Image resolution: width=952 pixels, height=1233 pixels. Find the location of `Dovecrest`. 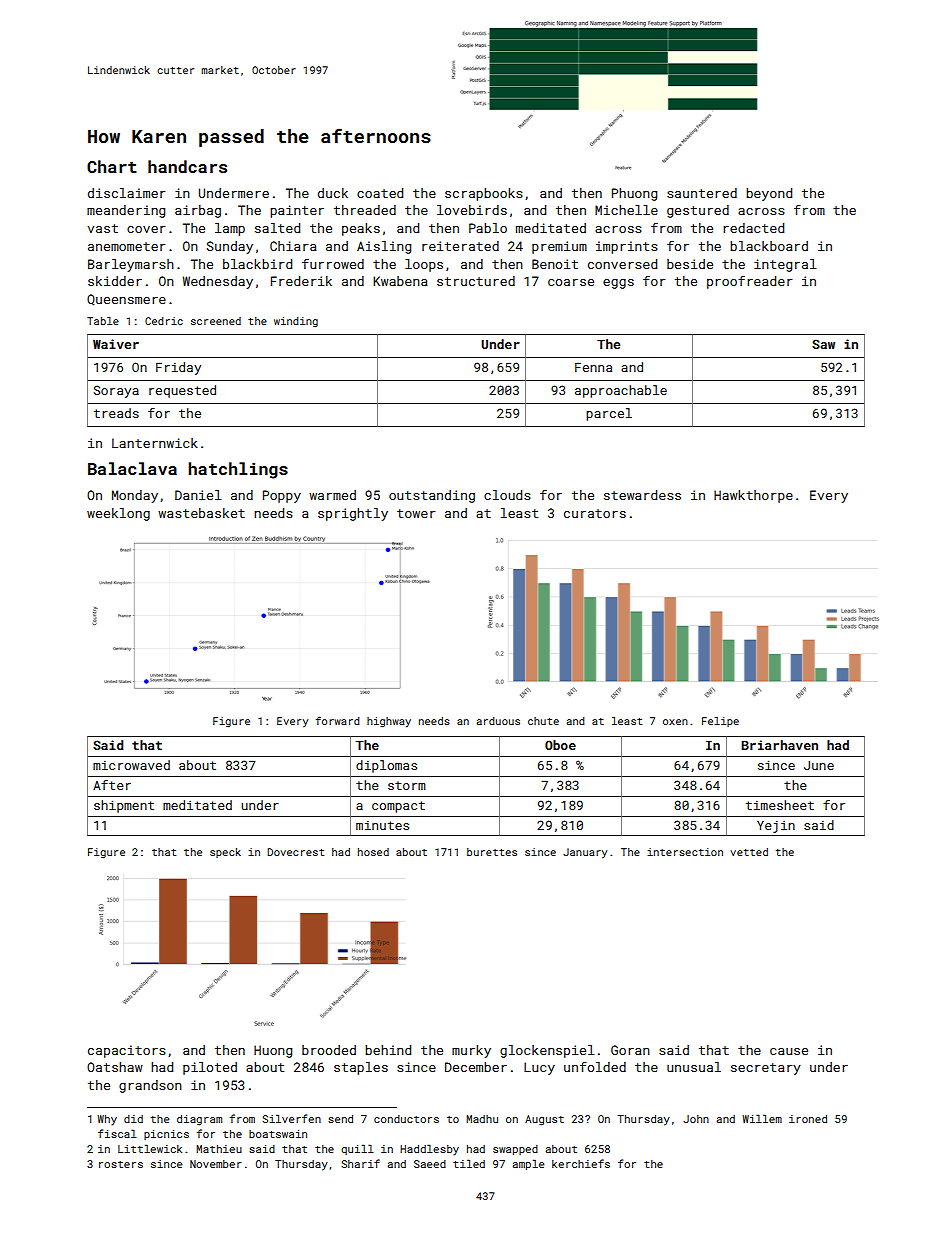

Dovecrest is located at coordinates (295, 852).
